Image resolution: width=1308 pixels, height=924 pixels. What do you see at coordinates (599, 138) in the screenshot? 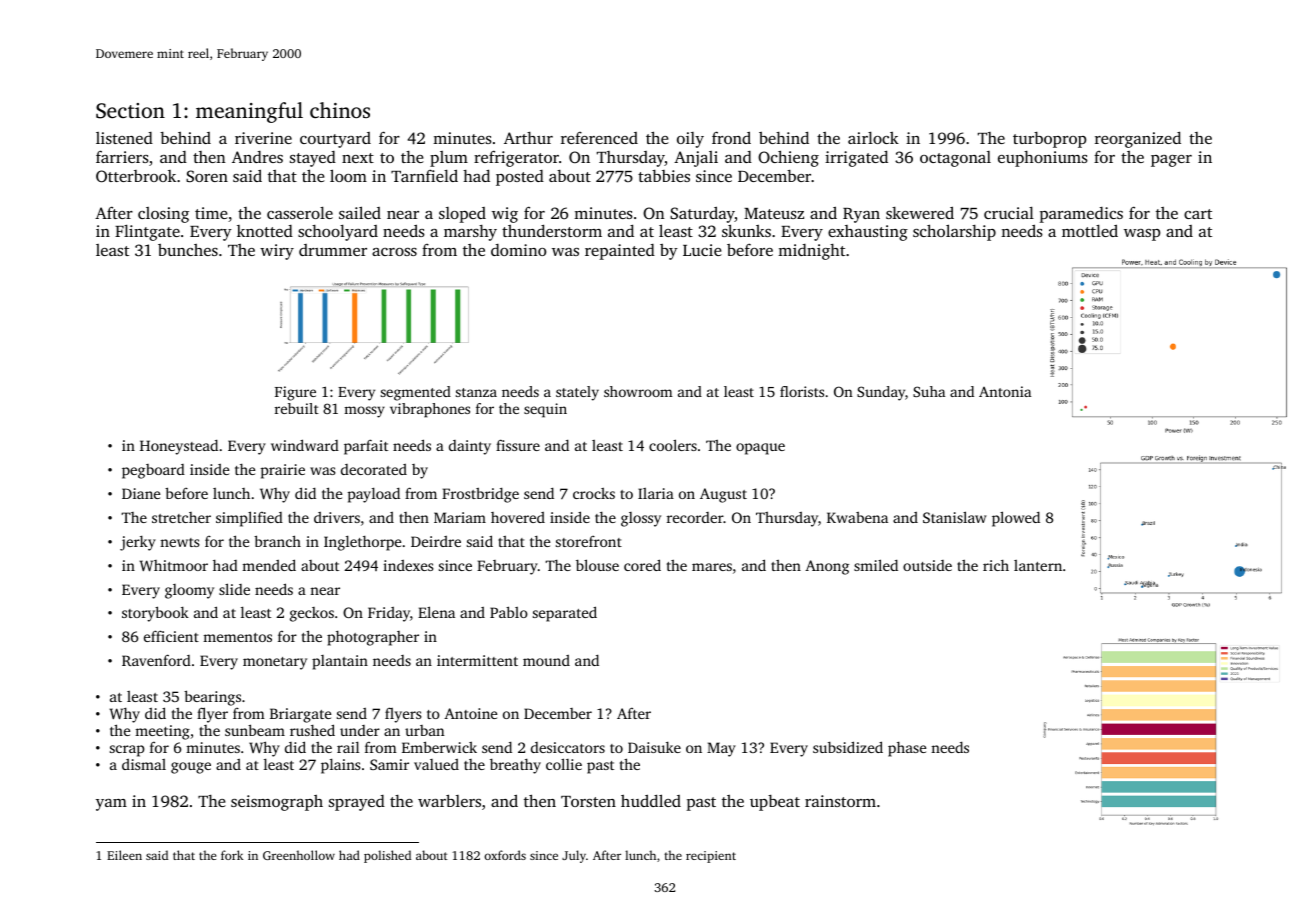
I see `referenced` at bounding box center [599, 138].
